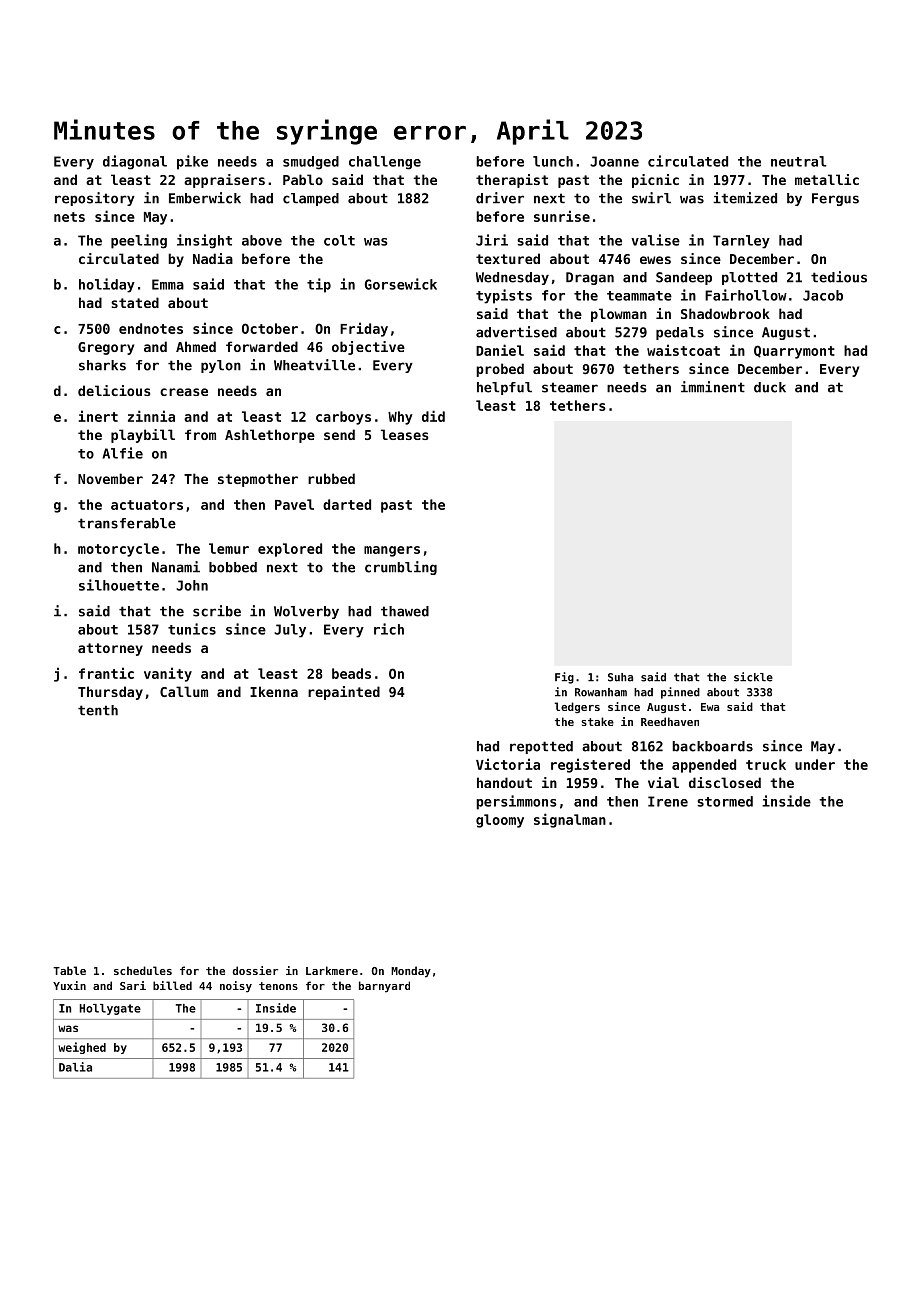 The image size is (924, 1308). What do you see at coordinates (815, 764) in the page?
I see `under` at bounding box center [815, 764].
